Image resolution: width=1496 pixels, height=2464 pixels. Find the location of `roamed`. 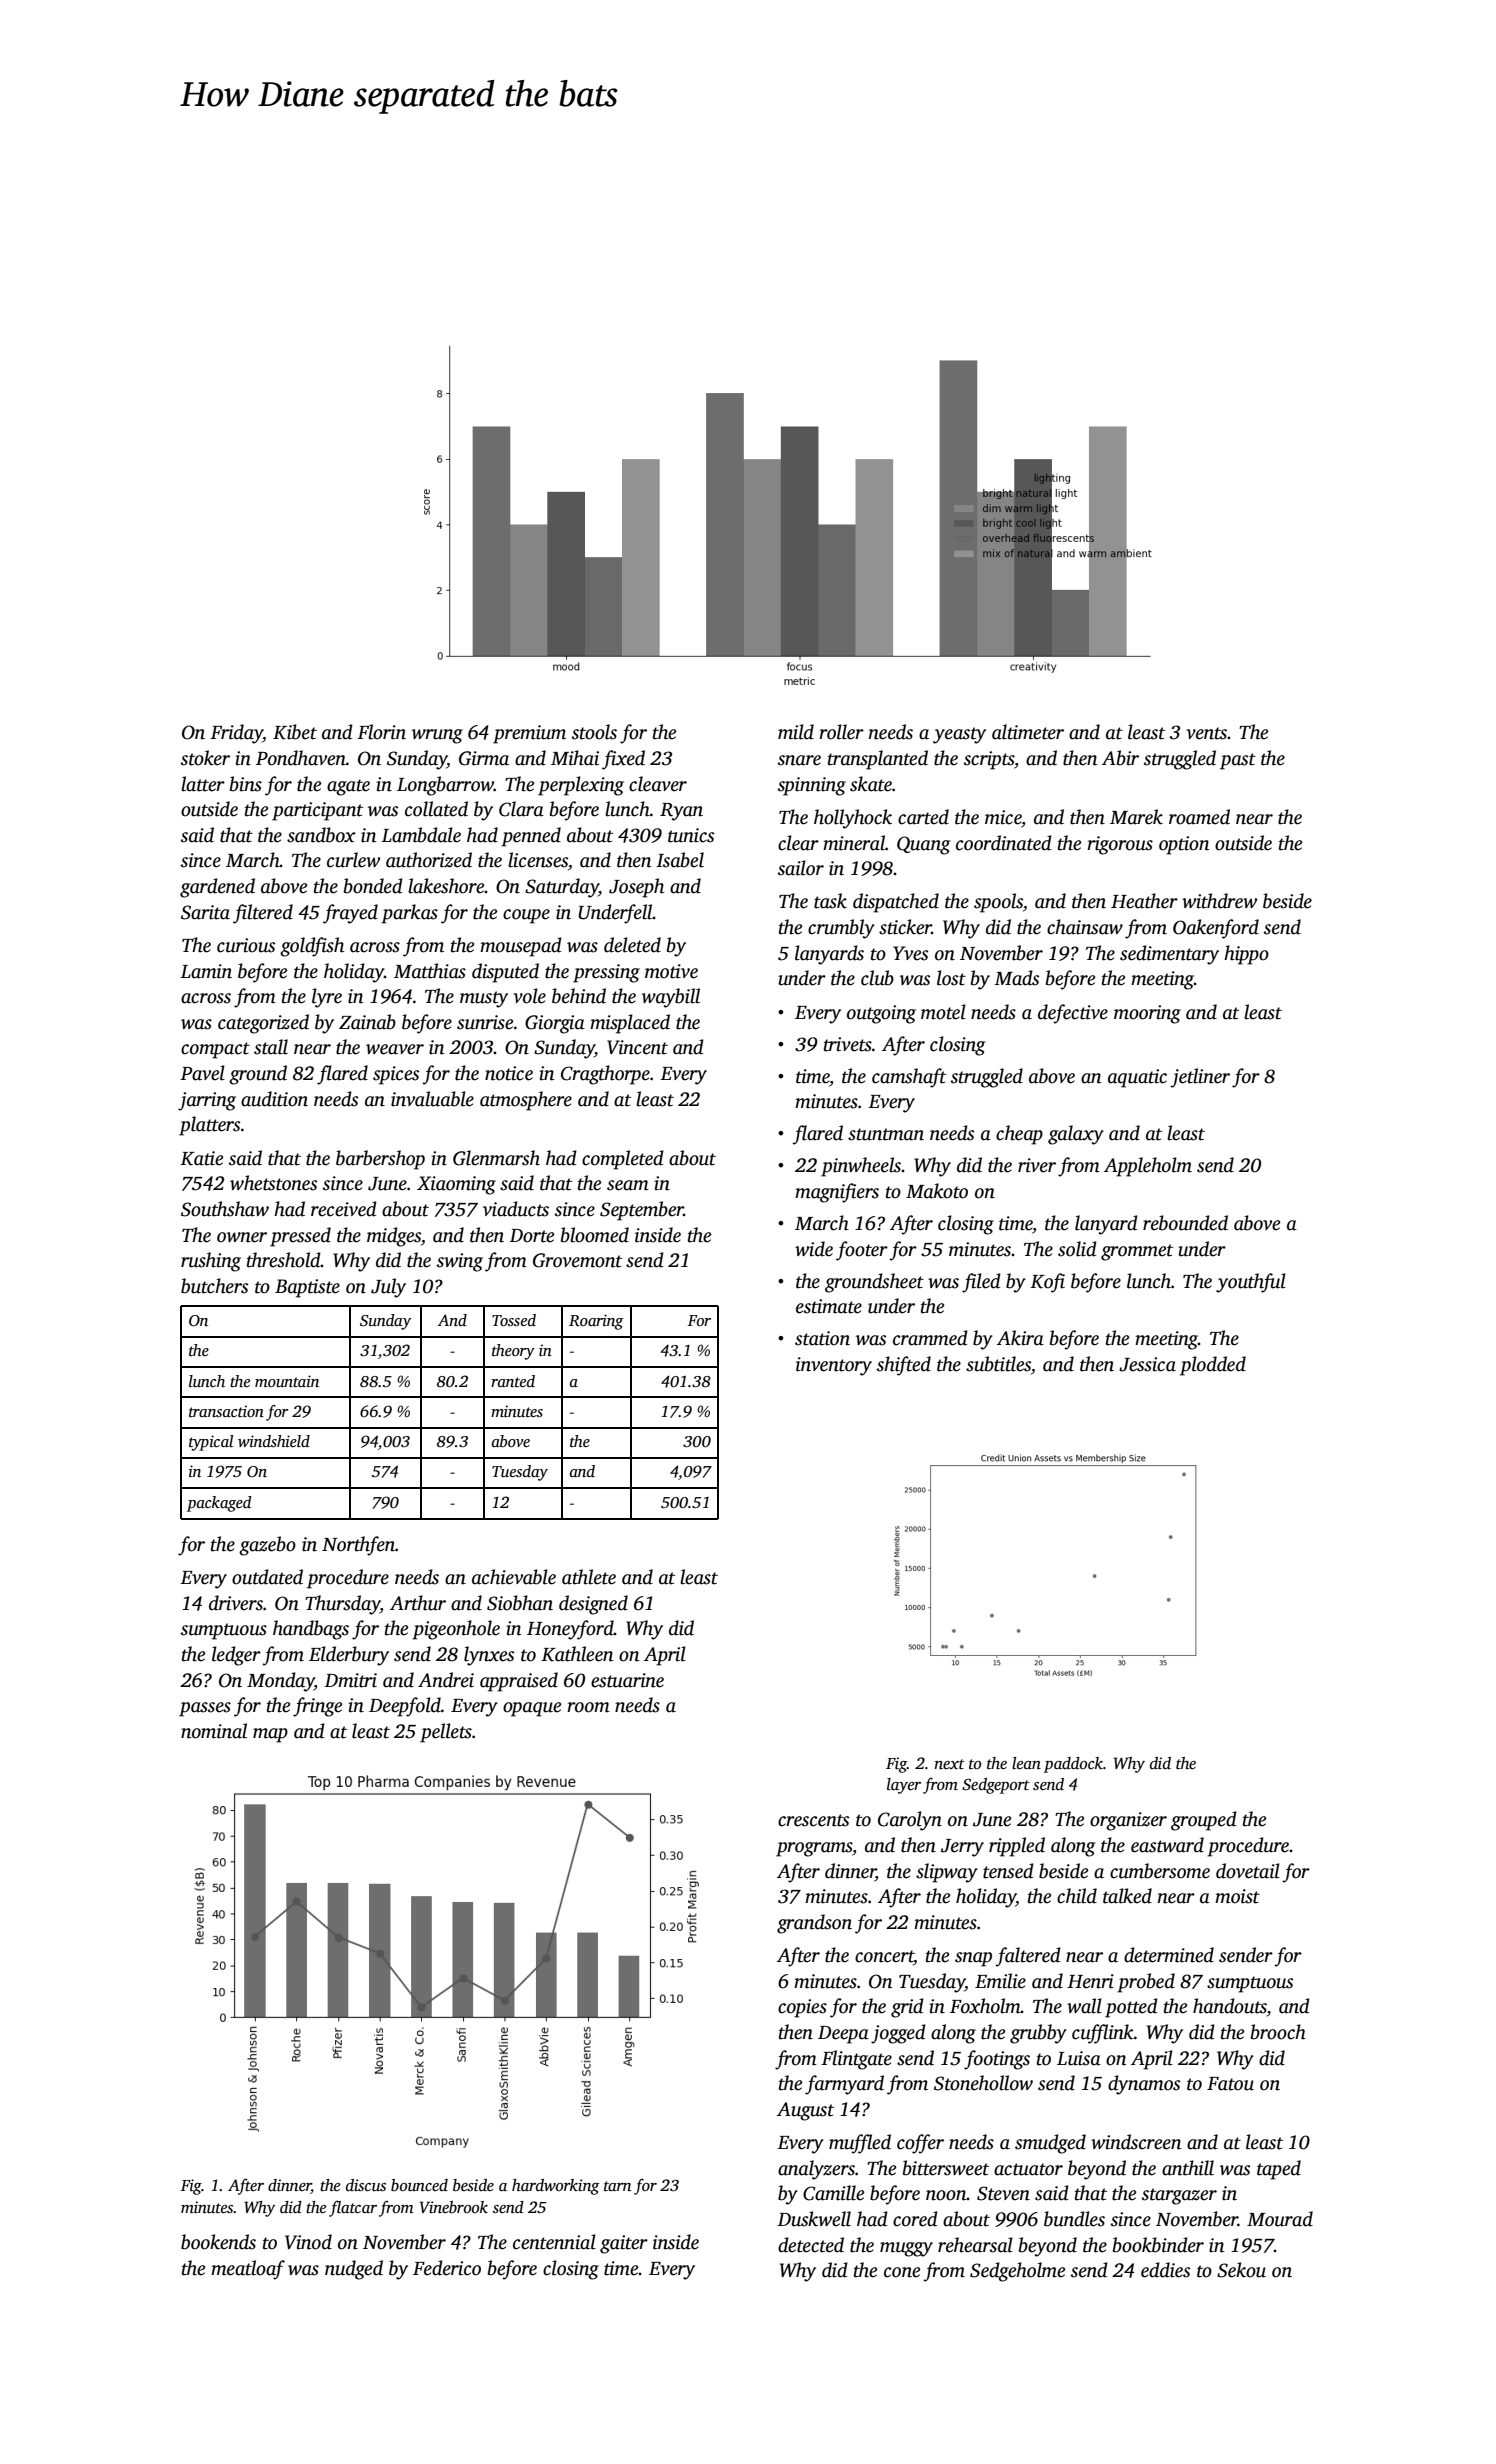

roamed is located at coordinates (1199, 817).
